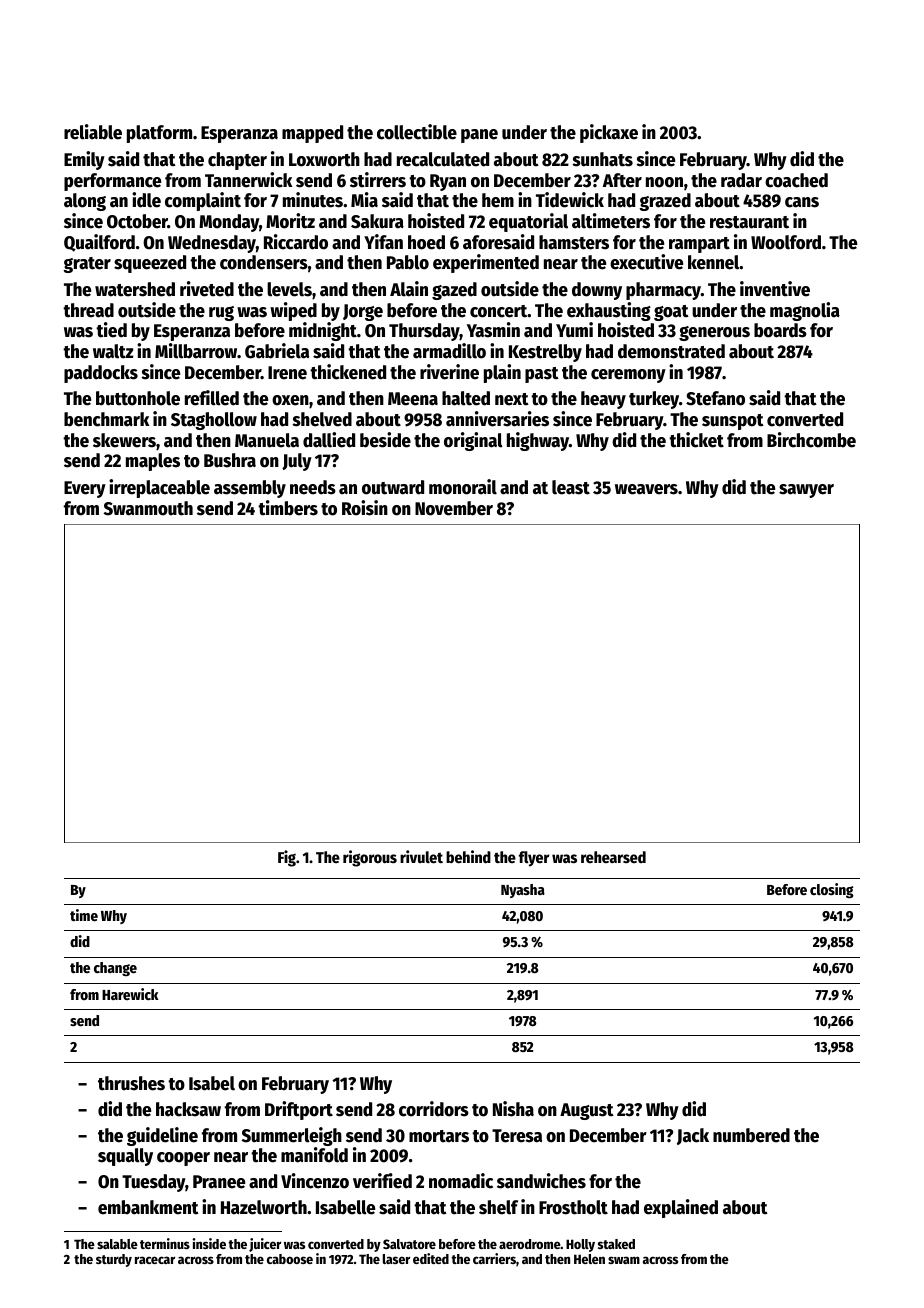  Describe the element at coordinates (115, 969) in the screenshot. I see `change` at that location.
